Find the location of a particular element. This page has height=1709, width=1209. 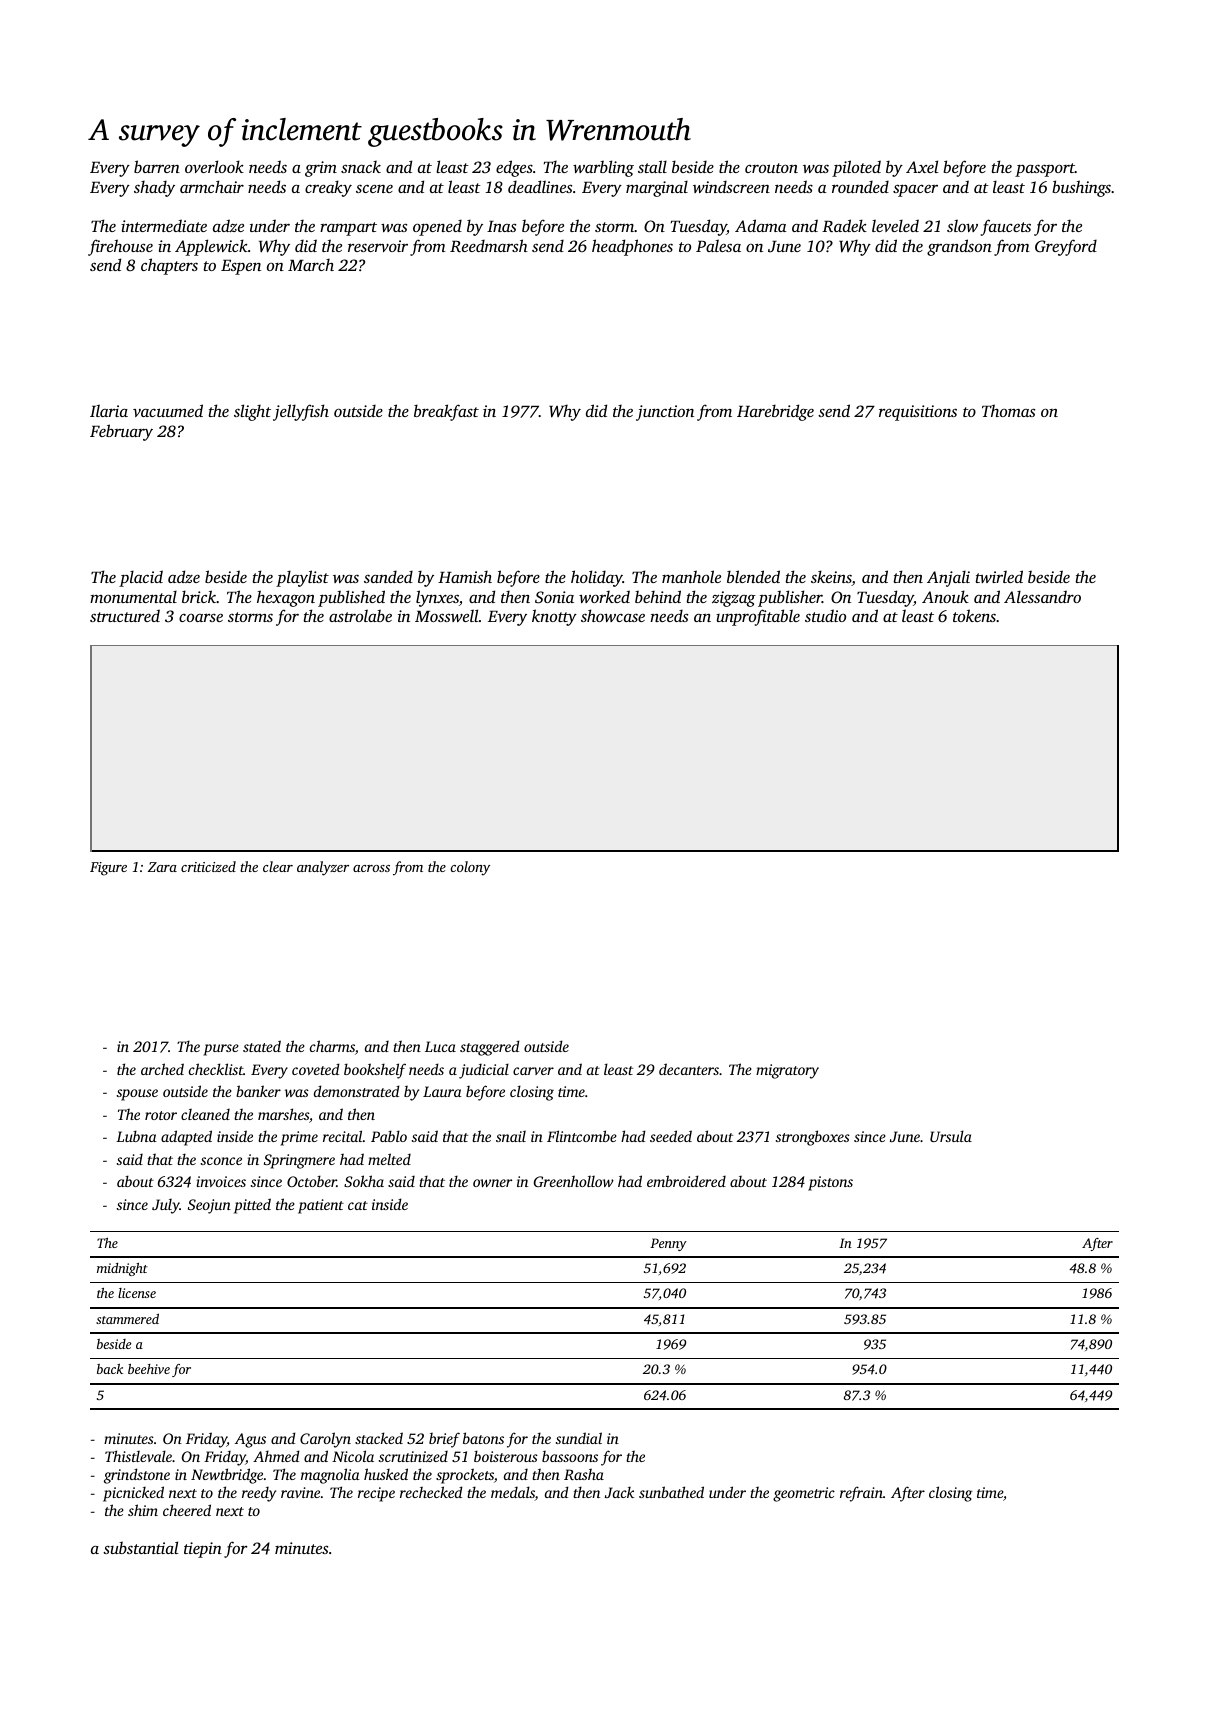

Axel is located at coordinates (922, 166).
